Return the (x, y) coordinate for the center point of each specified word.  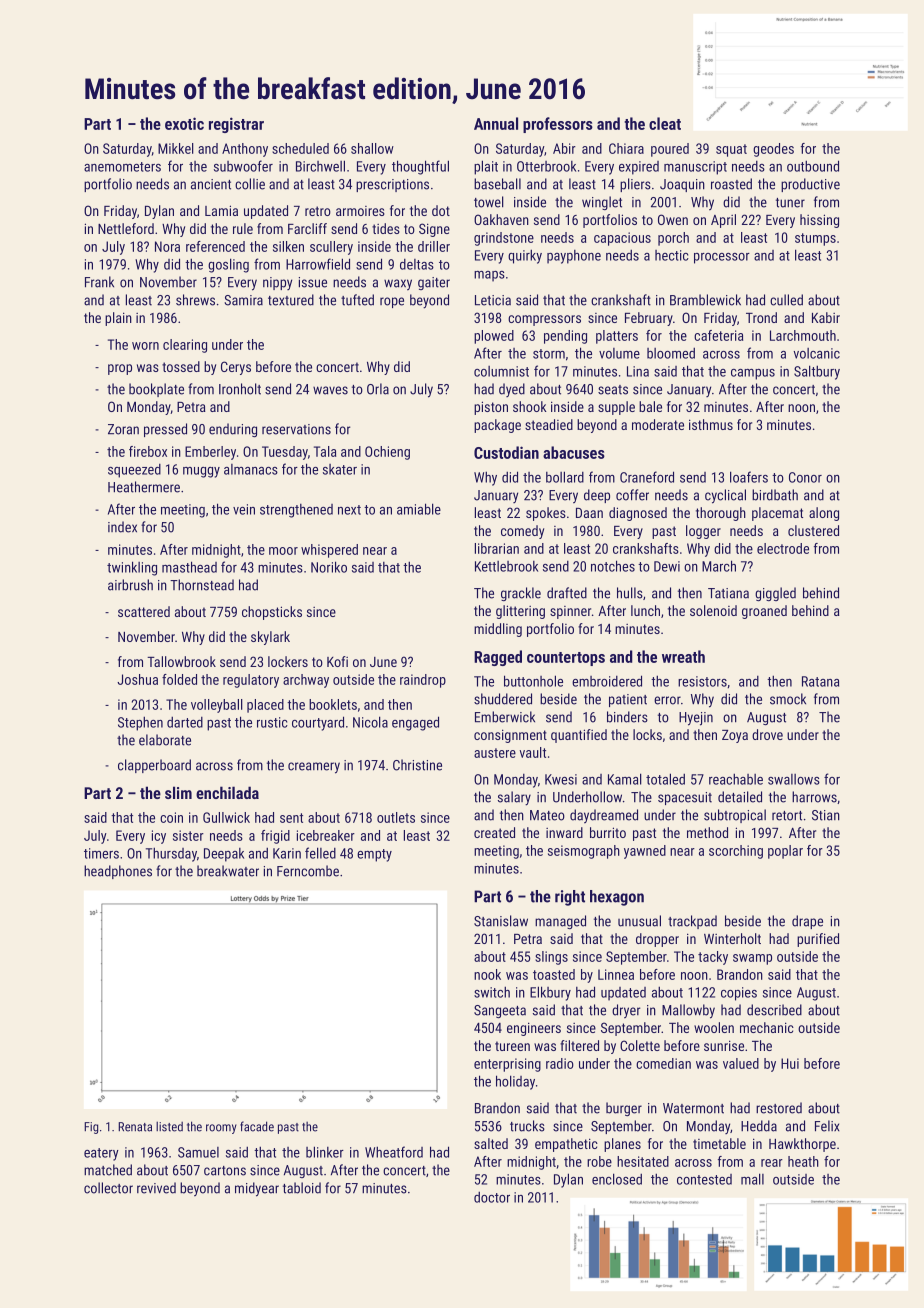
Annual (496, 123)
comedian (663, 1063)
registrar (236, 125)
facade (257, 1126)
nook (487, 974)
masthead (189, 567)
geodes (773, 150)
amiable (419, 509)
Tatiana (728, 593)
